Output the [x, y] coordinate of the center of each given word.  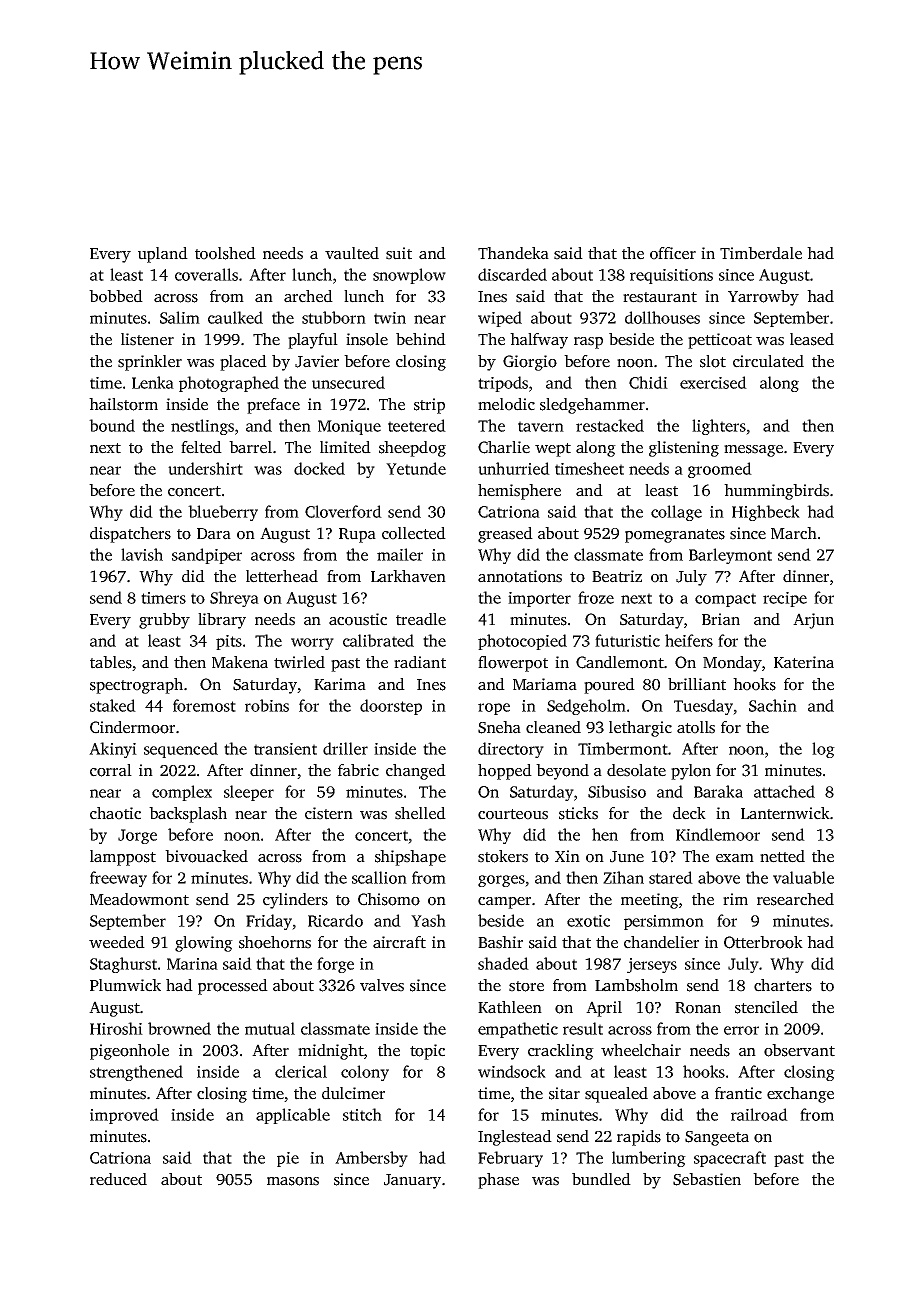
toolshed [225, 253]
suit [399, 253]
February [510, 1159]
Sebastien [707, 1179]
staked [113, 705]
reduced [118, 1179]
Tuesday [703, 707]
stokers [503, 856]
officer [673, 253]
